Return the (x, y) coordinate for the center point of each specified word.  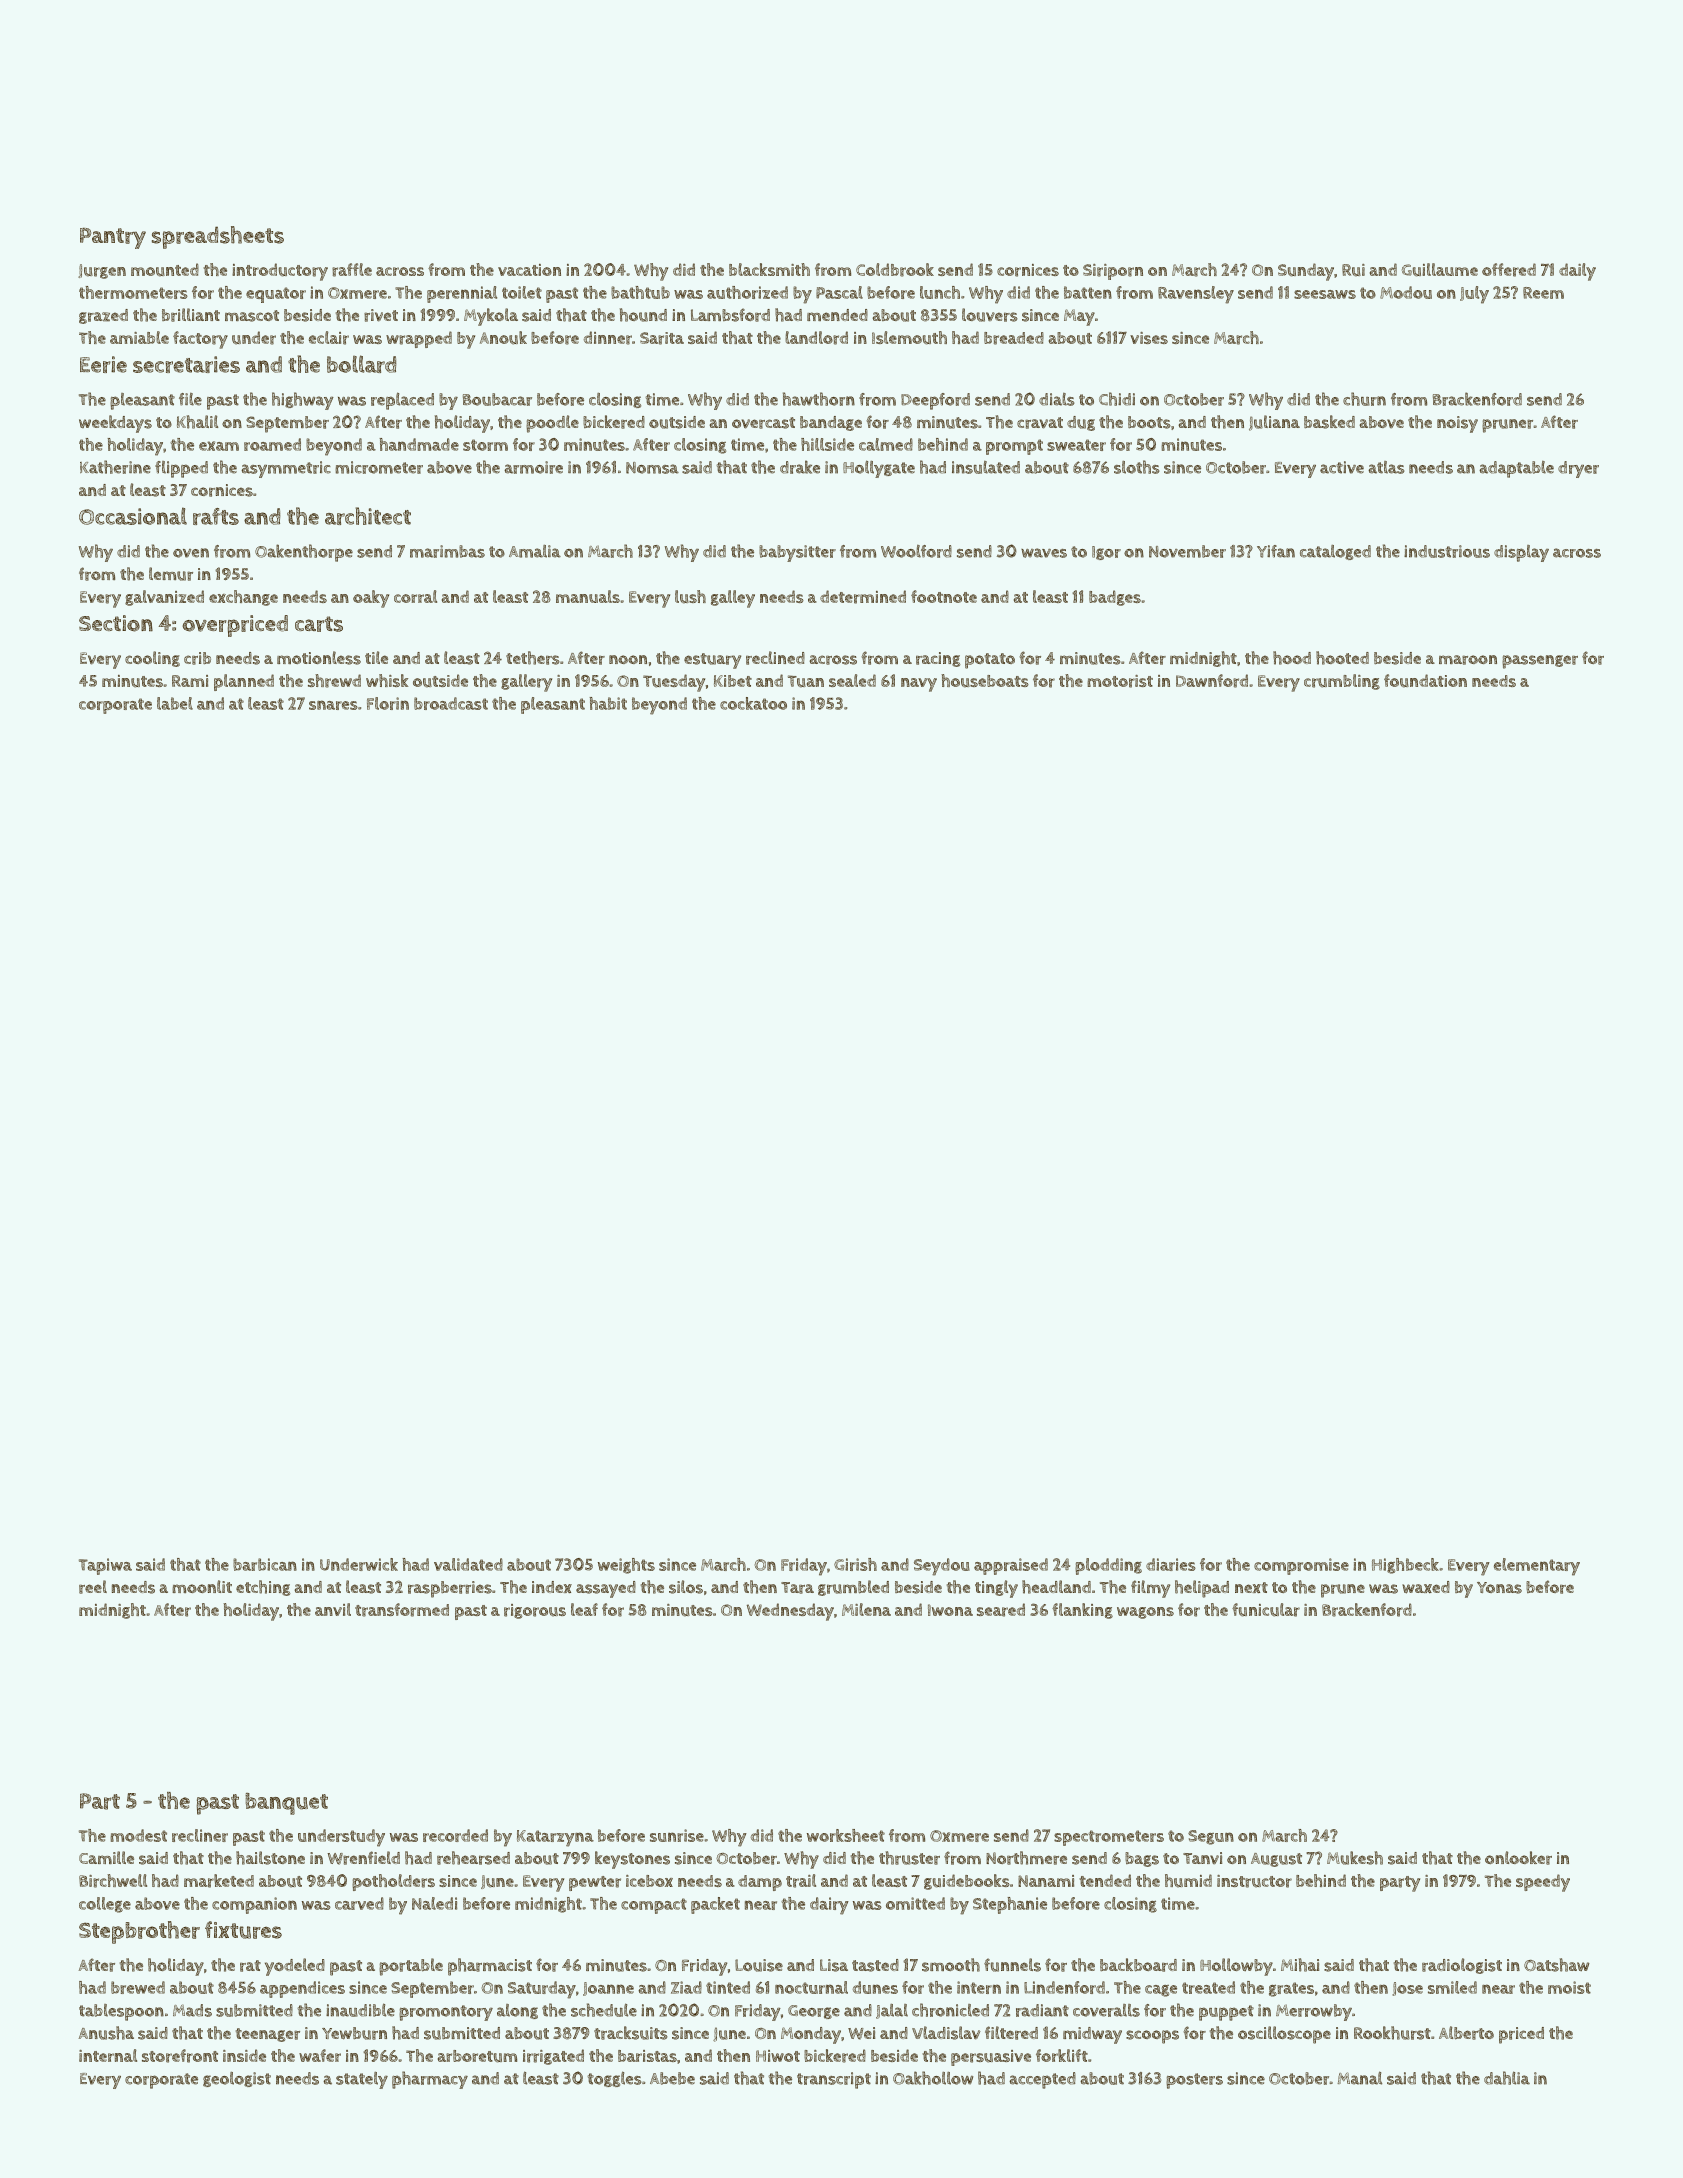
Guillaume (1440, 270)
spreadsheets (218, 237)
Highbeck (1405, 1566)
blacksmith (769, 269)
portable (411, 1967)
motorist (1120, 681)
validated (468, 1564)
